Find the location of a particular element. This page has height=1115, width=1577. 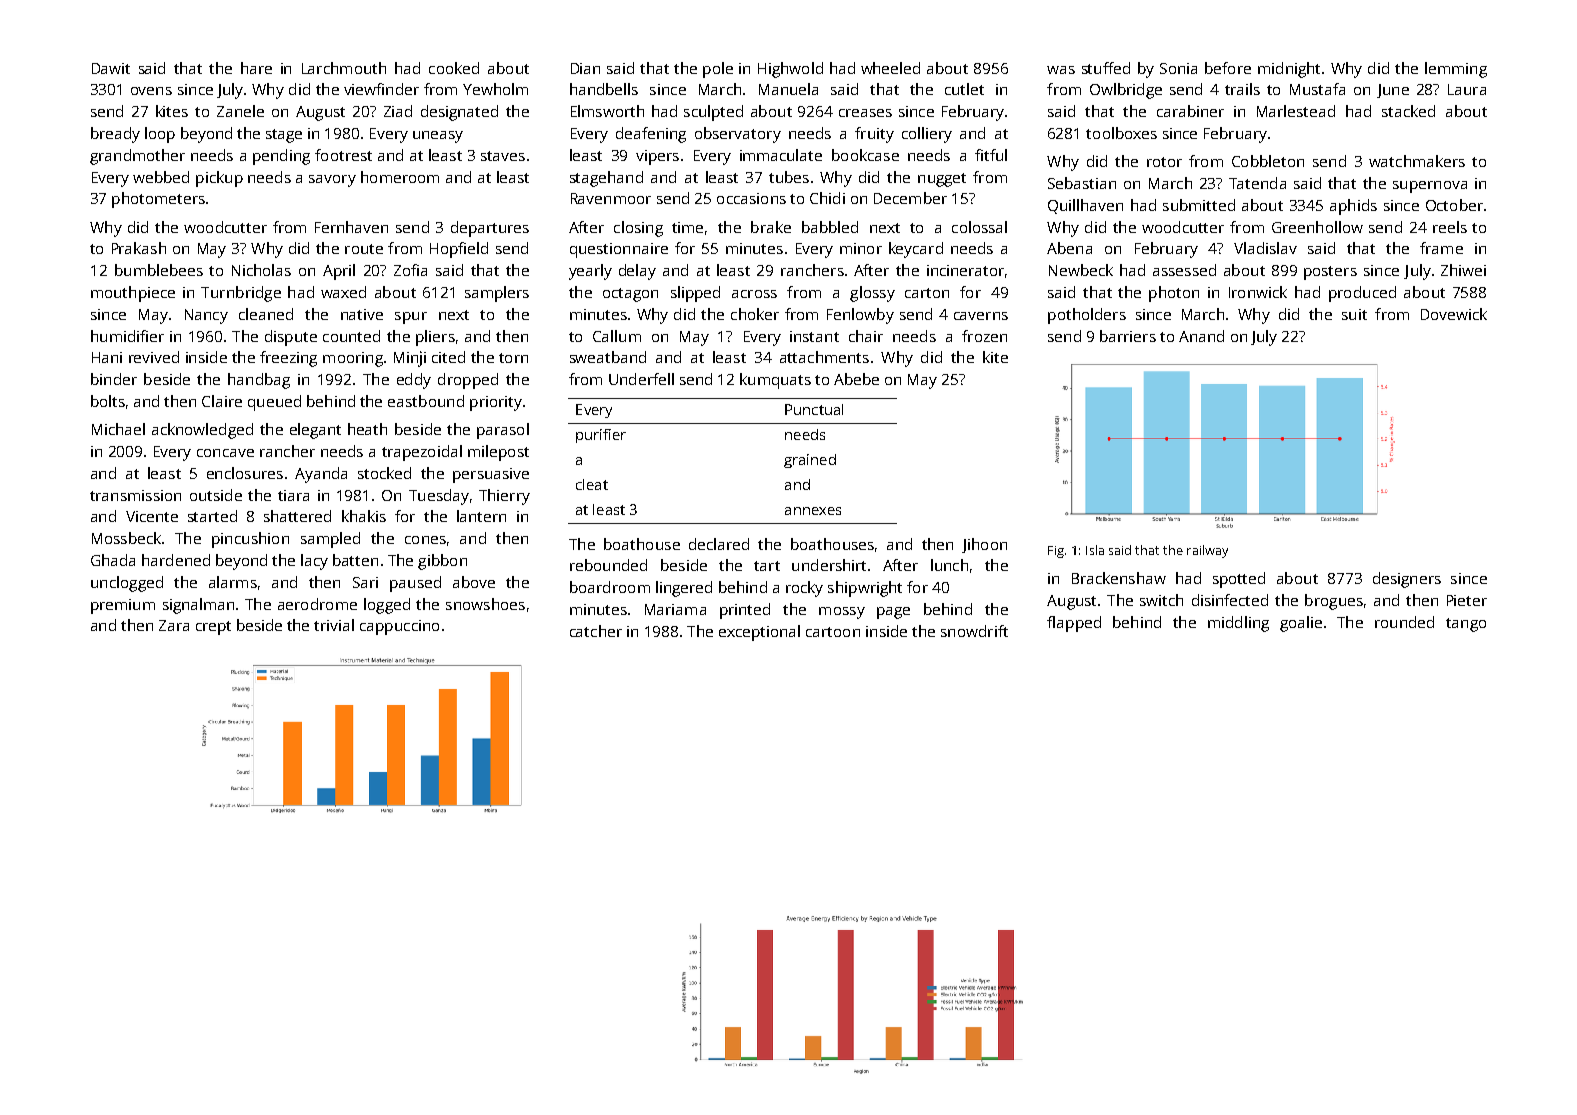

incinerator is located at coordinates (965, 270).
